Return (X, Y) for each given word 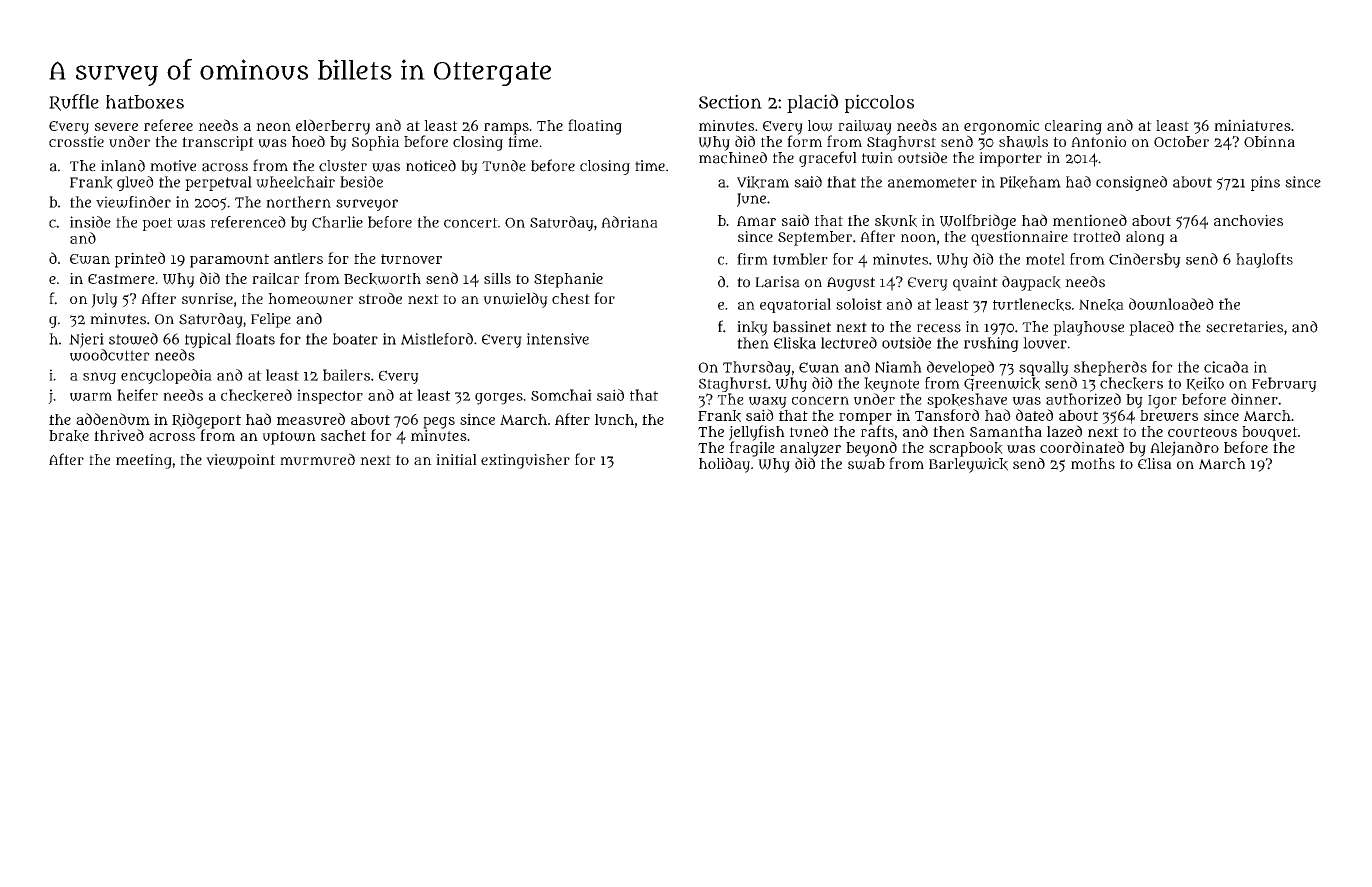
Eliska (795, 343)
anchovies (1248, 220)
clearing (1073, 127)
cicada (1226, 367)
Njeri (86, 340)
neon (273, 126)
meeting (144, 461)
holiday (724, 465)
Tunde (504, 166)
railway (865, 127)
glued (135, 183)
